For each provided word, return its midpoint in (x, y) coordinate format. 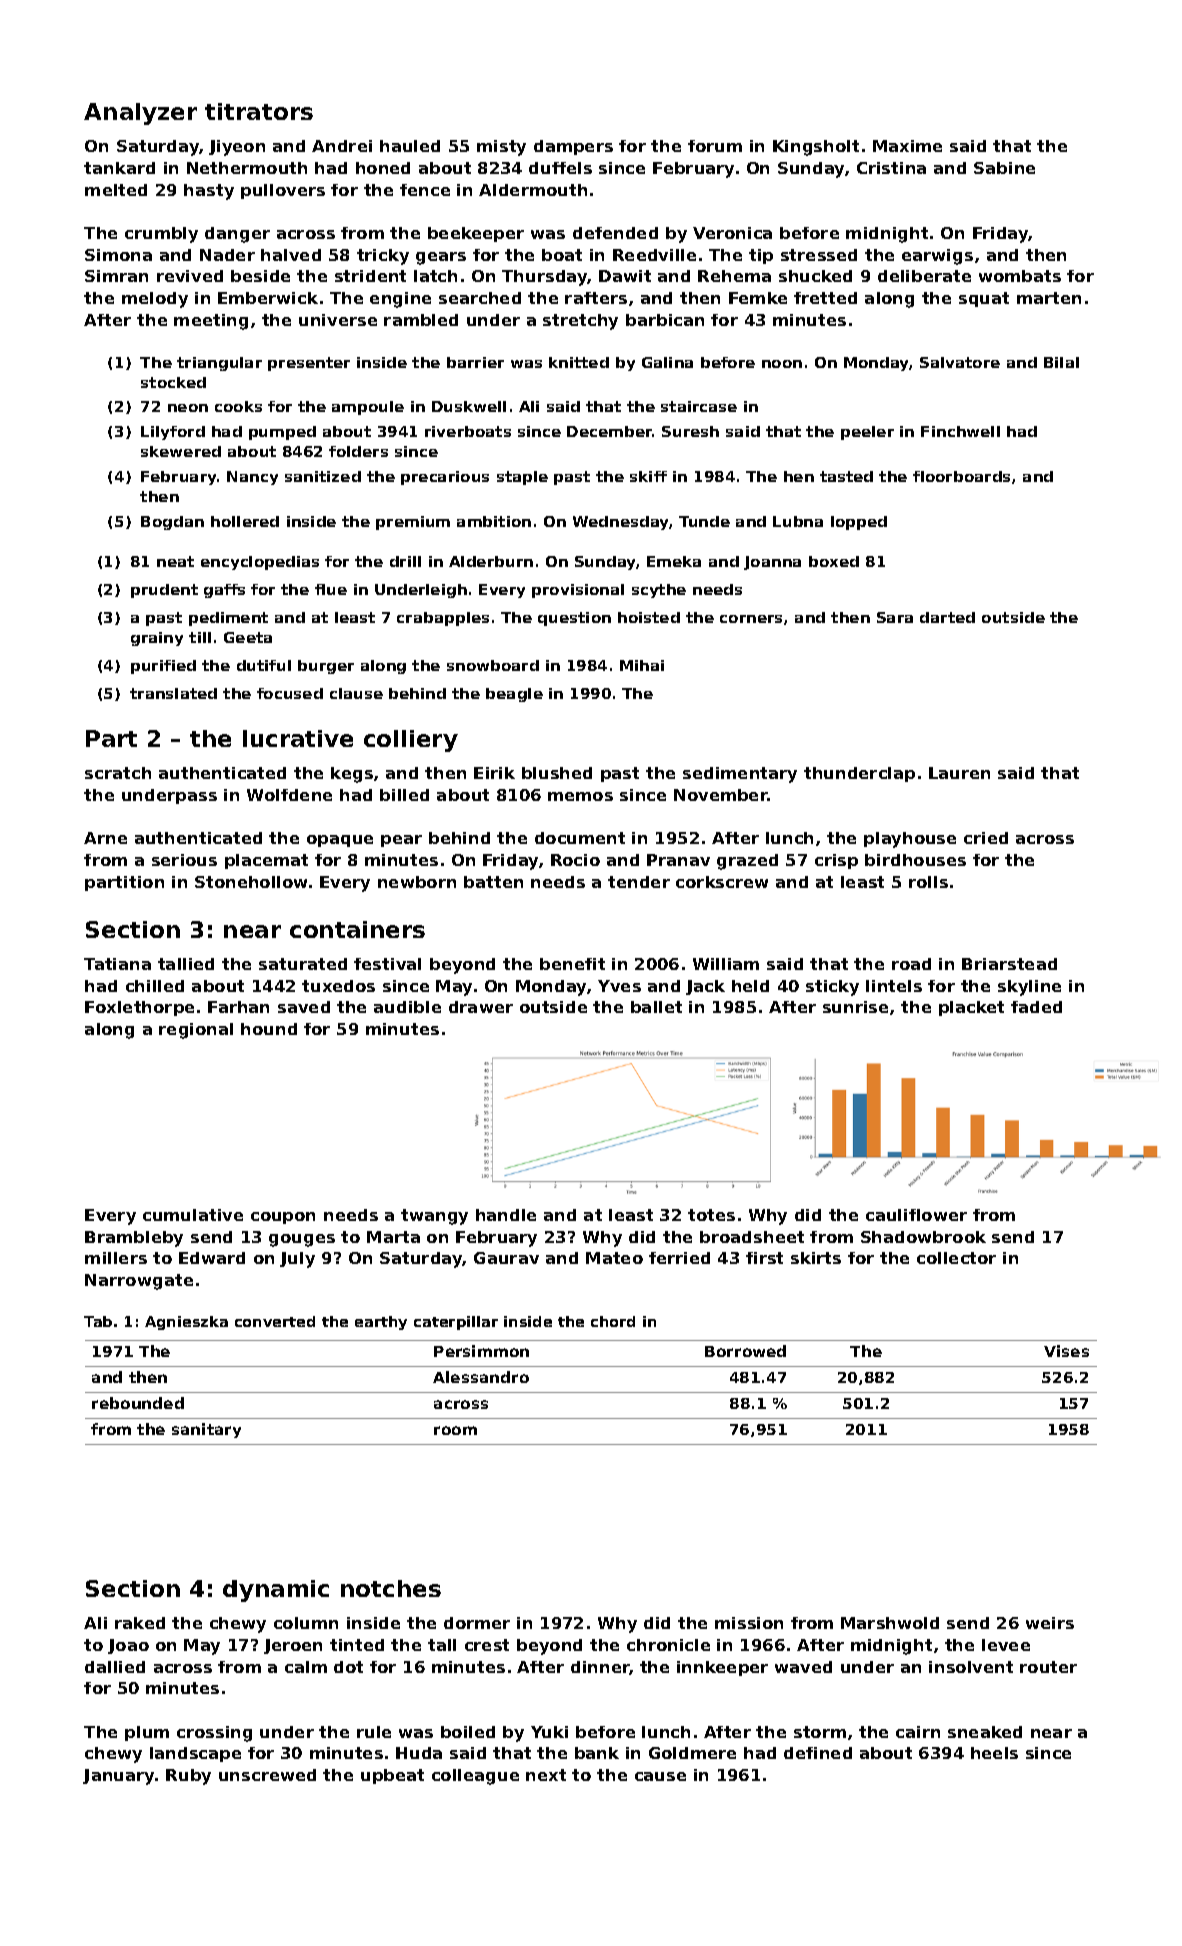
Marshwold (890, 1623)
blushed (557, 773)
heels (994, 1753)
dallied (115, 1667)
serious (184, 860)
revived (190, 276)
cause (660, 1776)
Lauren (959, 773)
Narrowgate (139, 1282)
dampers (573, 147)
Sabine (1004, 168)
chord (613, 1321)
